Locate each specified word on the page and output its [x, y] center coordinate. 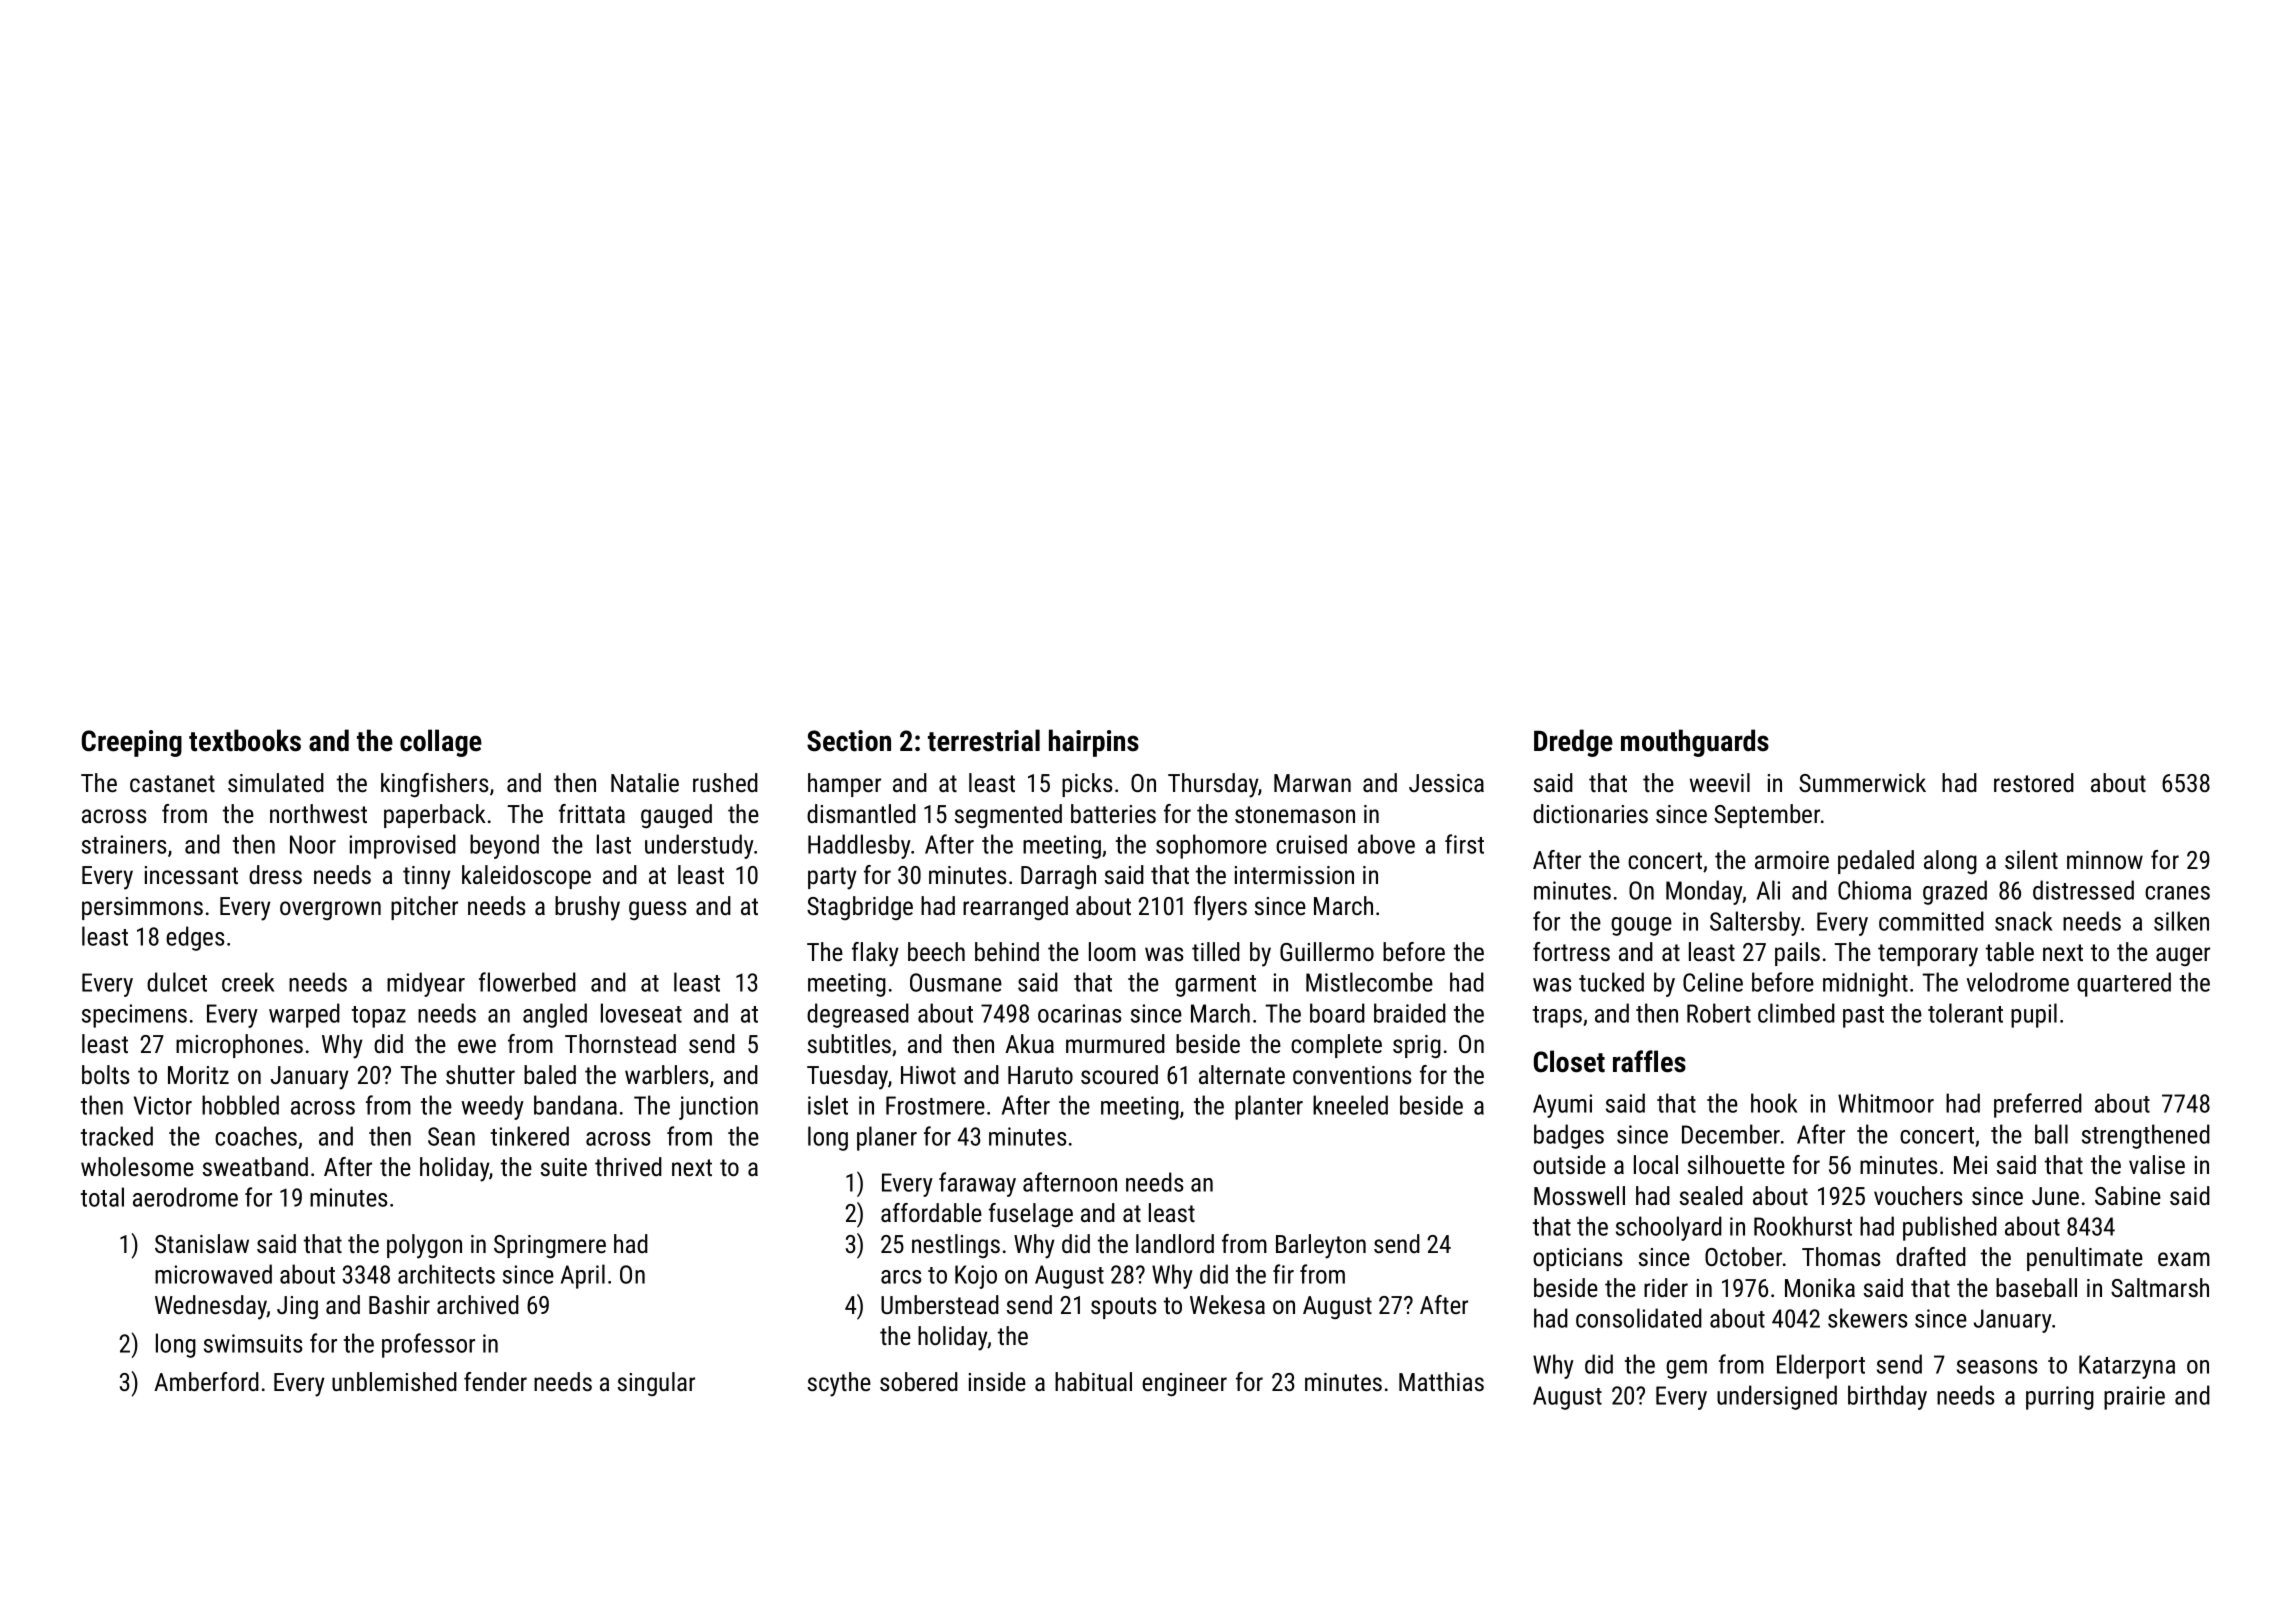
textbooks [245, 740]
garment [1215, 986]
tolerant [1965, 1013]
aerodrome [185, 1197]
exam [2184, 1259]
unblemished [394, 1381]
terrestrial [984, 740]
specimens [134, 1016]
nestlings [956, 1246]
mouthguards [1695, 743]
